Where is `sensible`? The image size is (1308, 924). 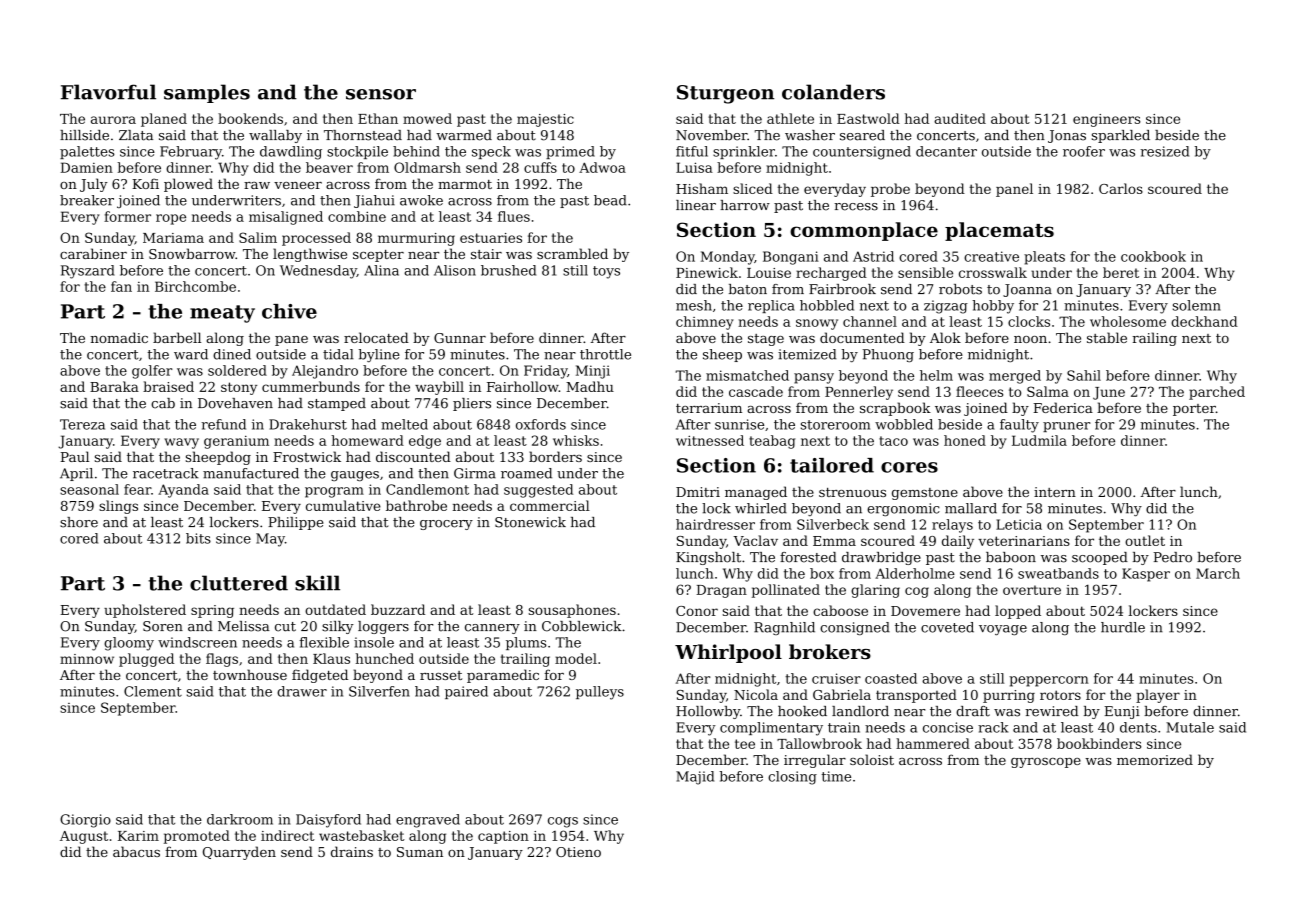 sensible is located at coordinates (925, 272).
